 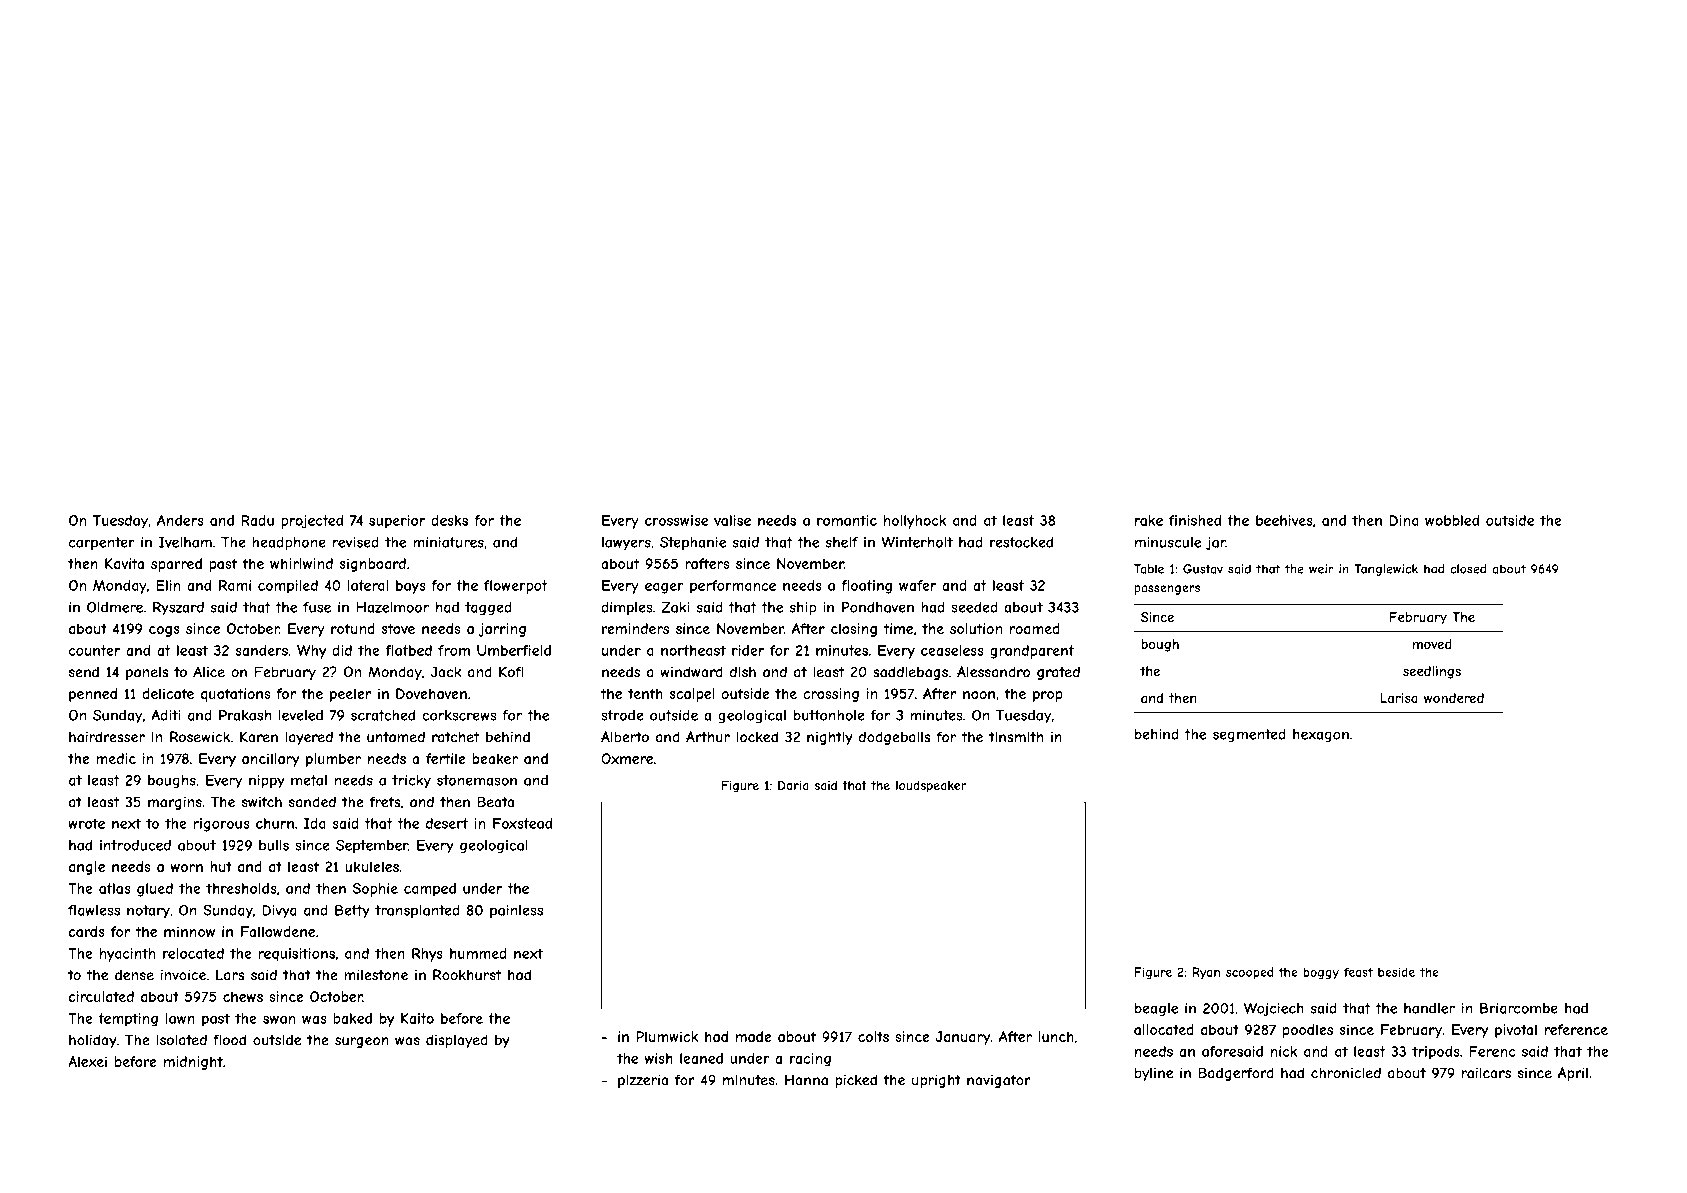 What do you see at coordinates (274, 845) in the page?
I see `bulls` at bounding box center [274, 845].
